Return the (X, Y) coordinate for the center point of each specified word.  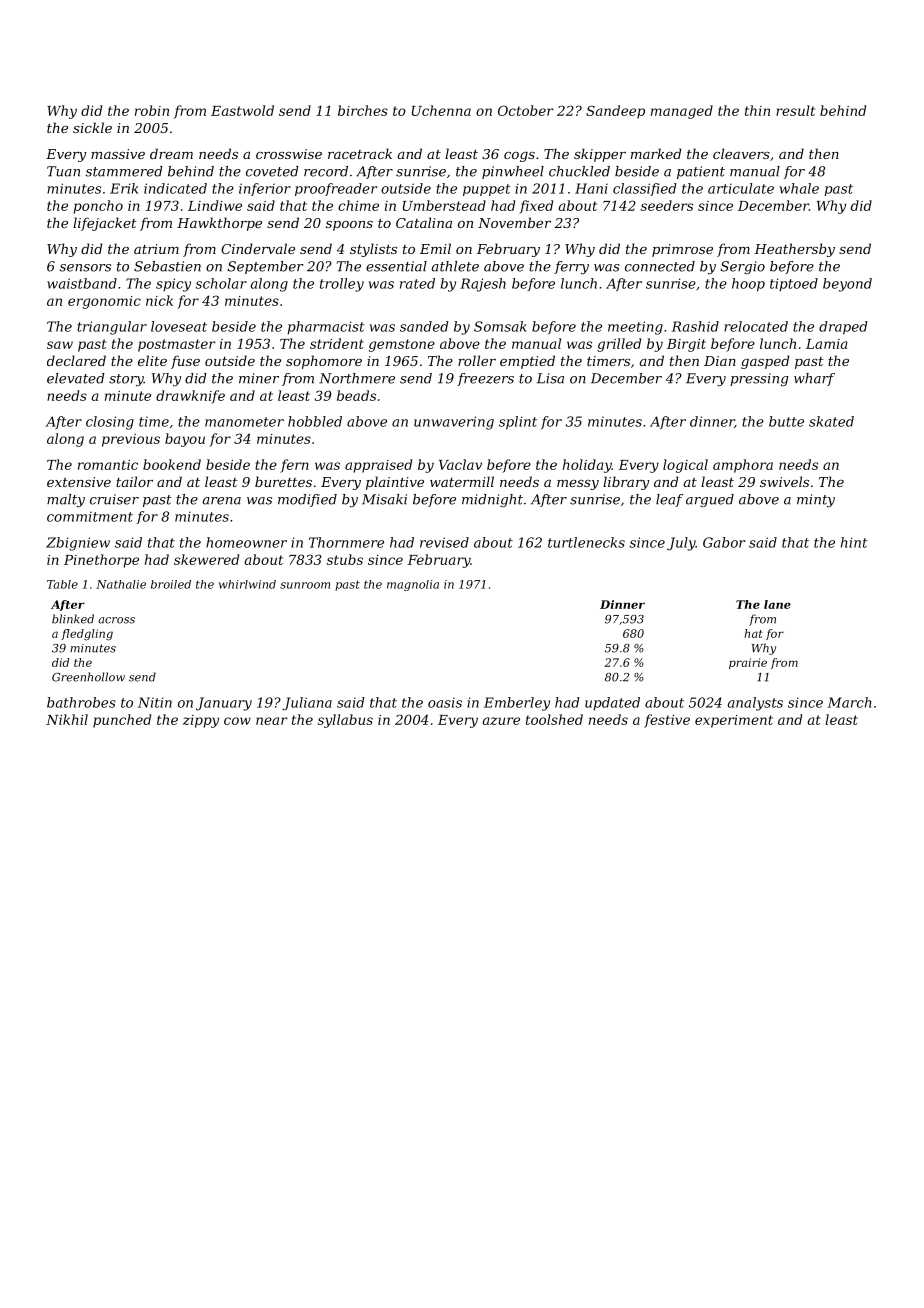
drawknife (190, 397)
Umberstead (444, 205)
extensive (79, 482)
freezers (485, 379)
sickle (92, 127)
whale (799, 188)
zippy (201, 721)
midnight (492, 500)
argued (710, 500)
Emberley (517, 704)
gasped (765, 362)
